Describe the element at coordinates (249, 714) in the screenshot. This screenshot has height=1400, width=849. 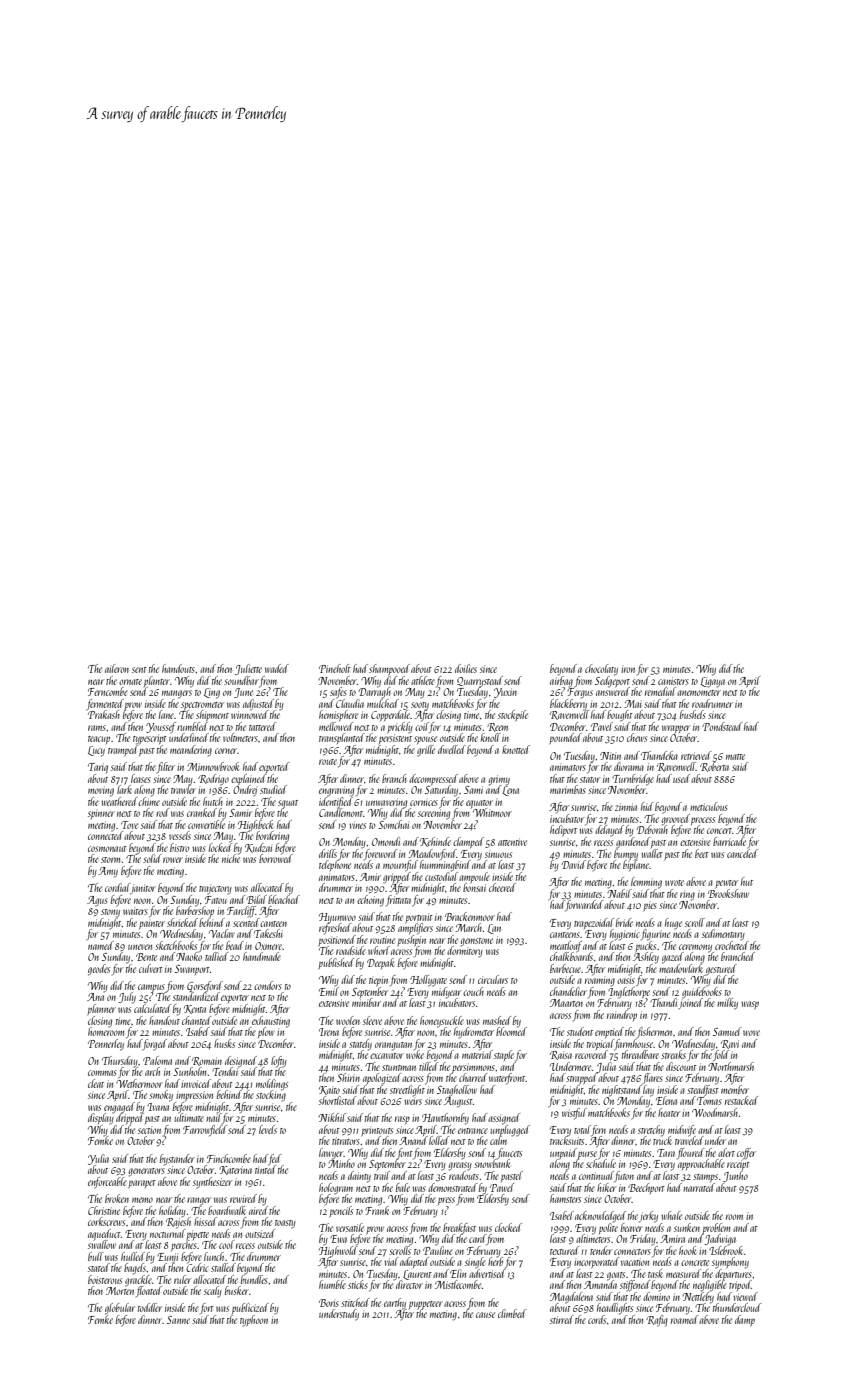
I see `winnowed` at that location.
